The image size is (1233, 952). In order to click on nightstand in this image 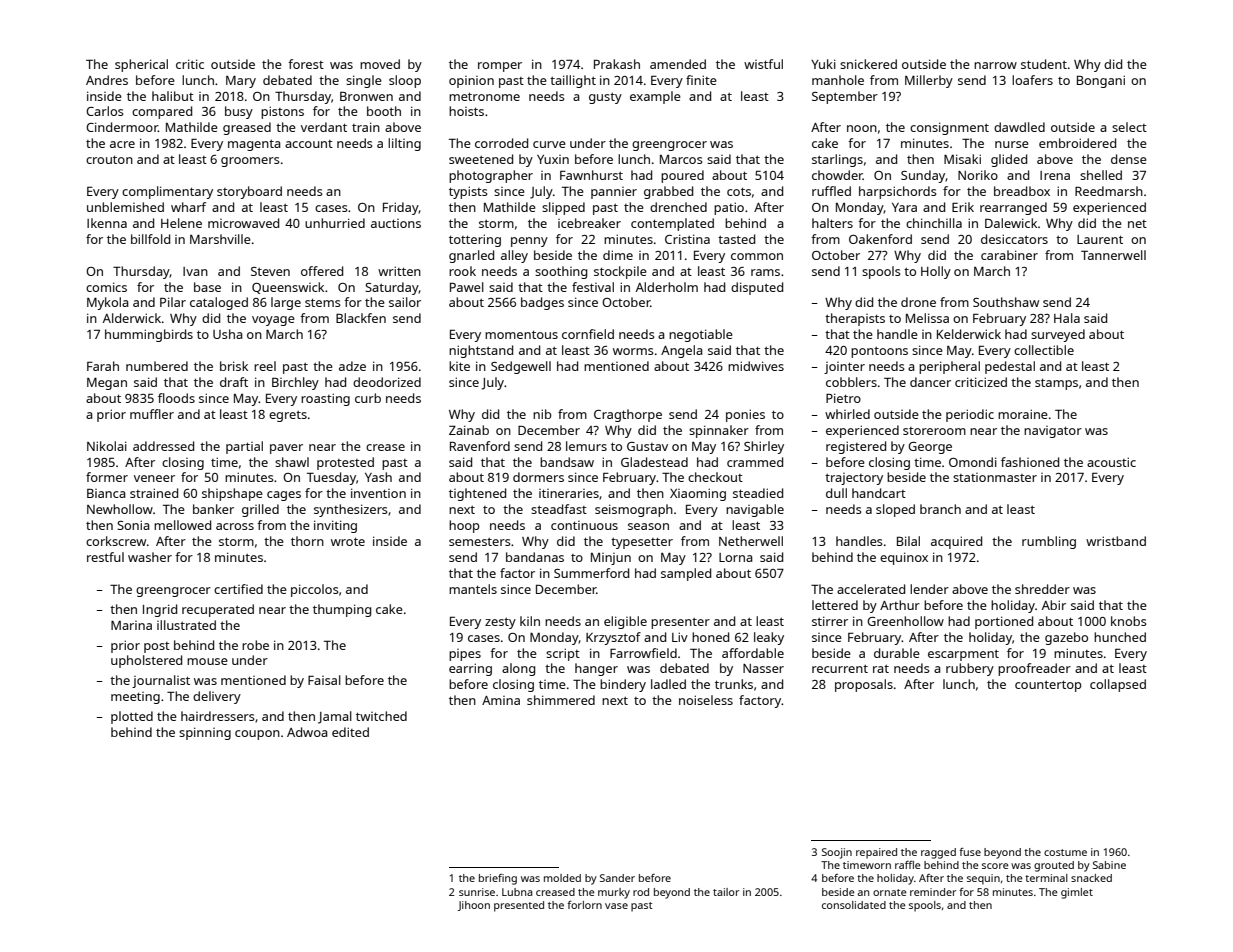, I will do `click(481, 351)`.
